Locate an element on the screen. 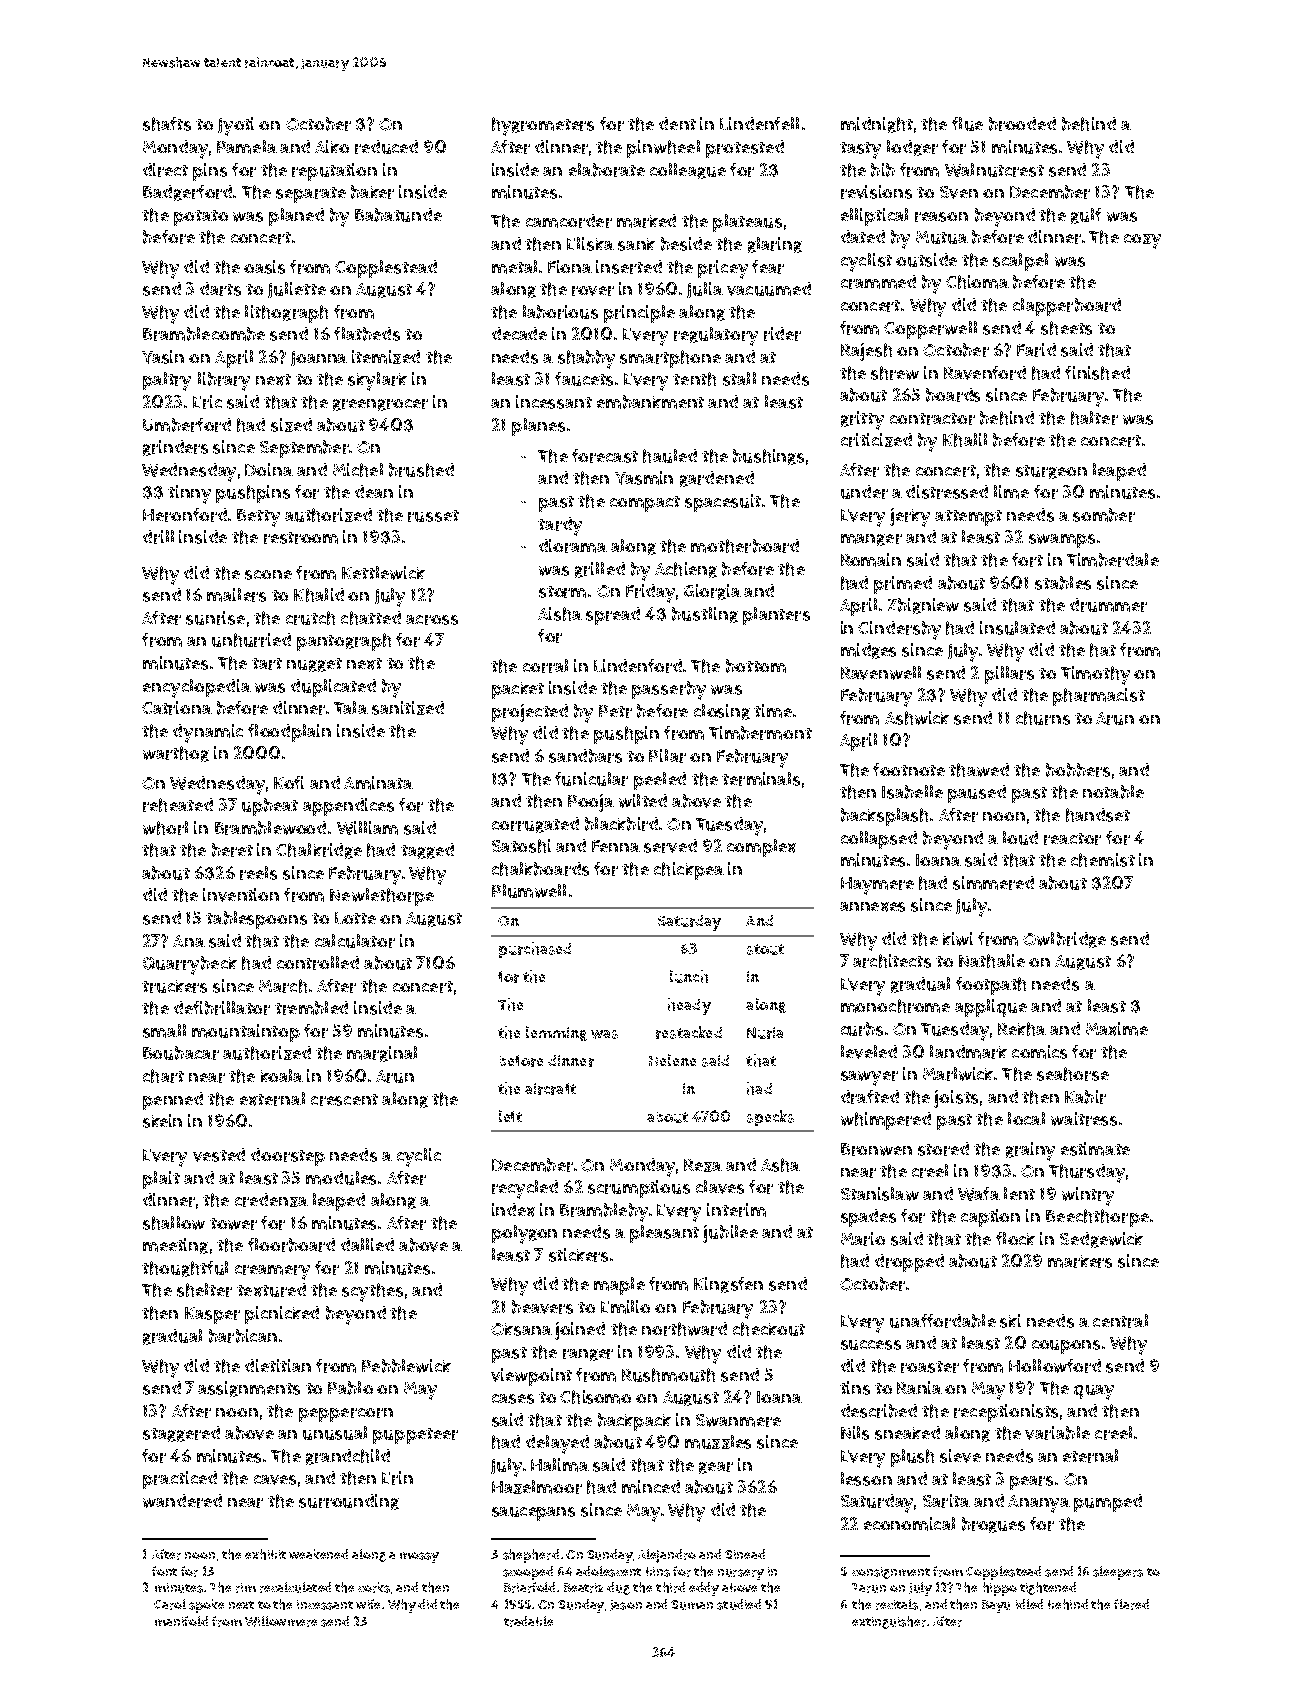 The image size is (1304, 1688). criticized is located at coordinates (876, 440).
